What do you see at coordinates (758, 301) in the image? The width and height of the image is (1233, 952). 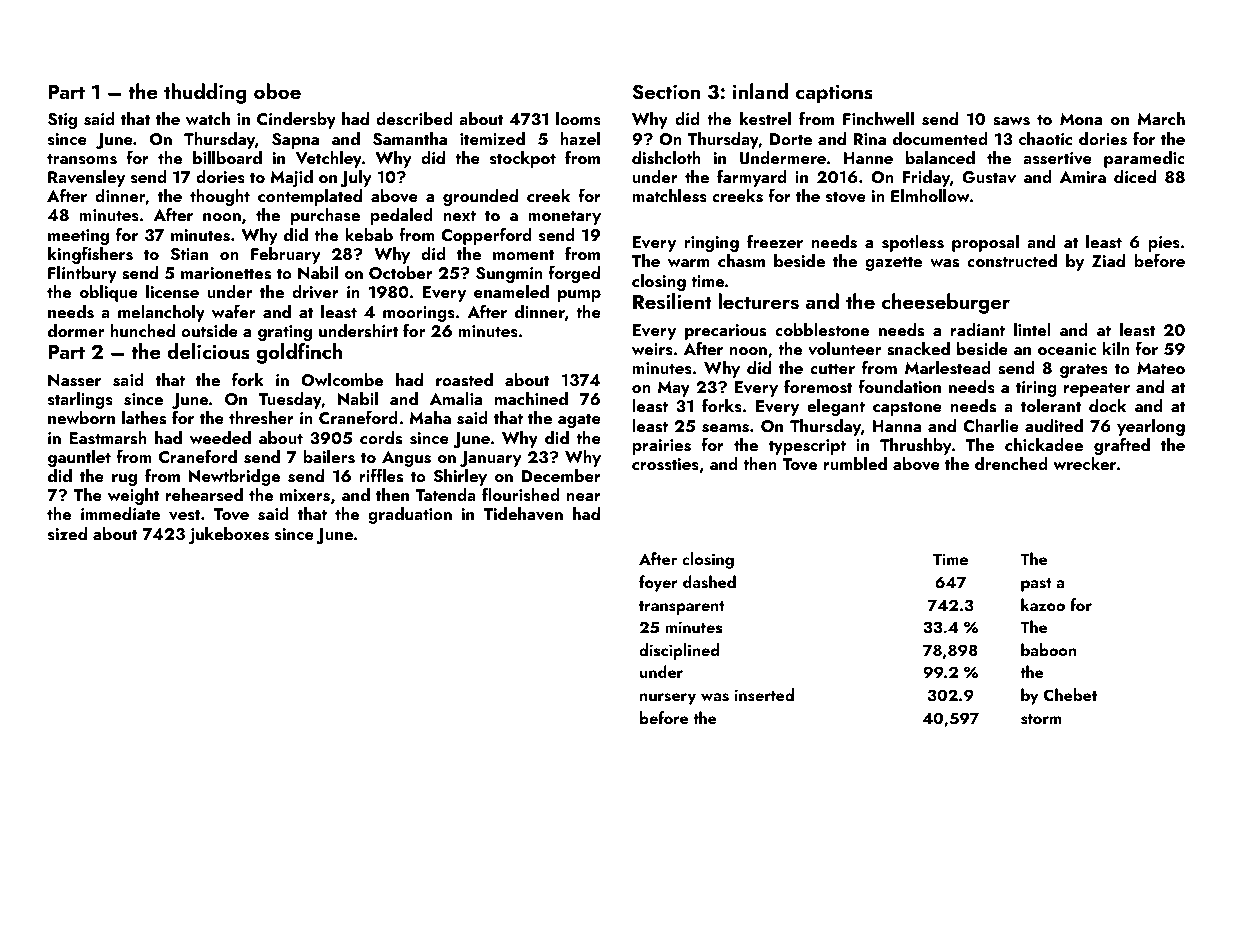 I see `lecturers` at bounding box center [758, 301].
